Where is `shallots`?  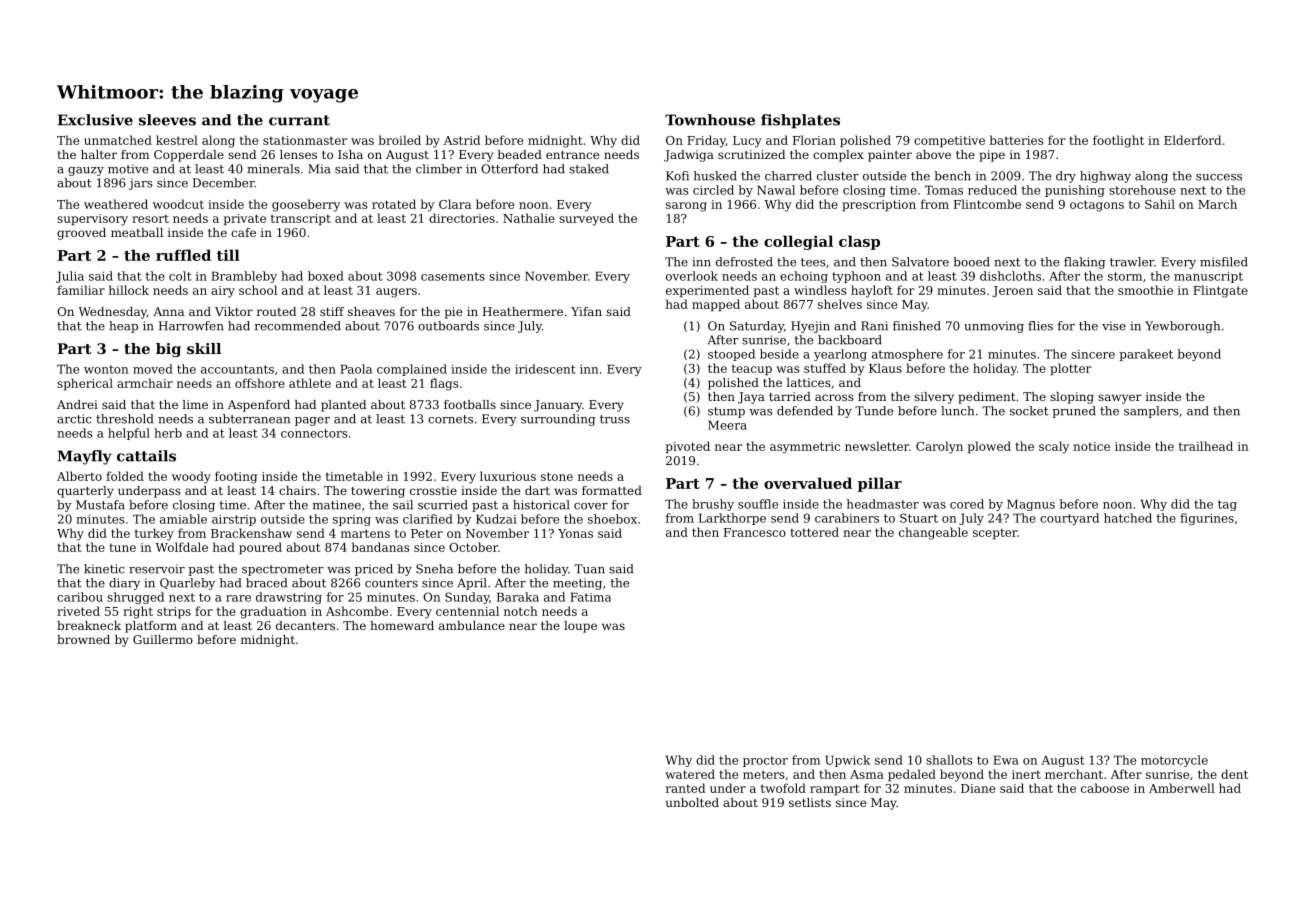 shallots is located at coordinates (949, 760).
